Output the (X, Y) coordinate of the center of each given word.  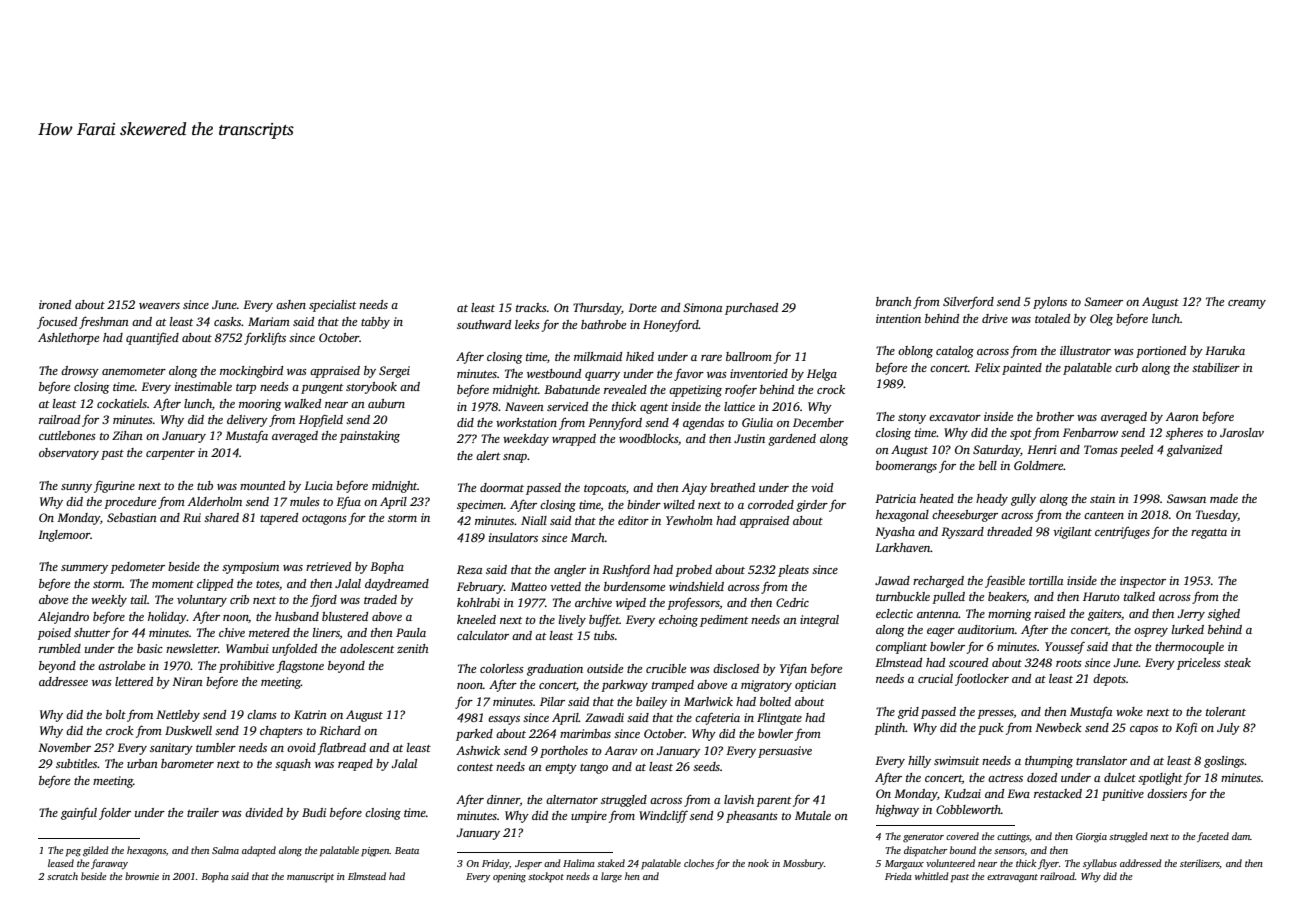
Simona (702, 307)
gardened (792, 440)
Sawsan (1186, 498)
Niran (187, 681)
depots (1109, 680)
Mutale (813, 815)
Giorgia (1091, 838)
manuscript (310, 878)
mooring (260, 405)
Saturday (996, 451)
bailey (651, 703)
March (588, 537)
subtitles (76, 763)
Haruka (1225, 350)
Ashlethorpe (68, 339)
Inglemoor (64, 536)
